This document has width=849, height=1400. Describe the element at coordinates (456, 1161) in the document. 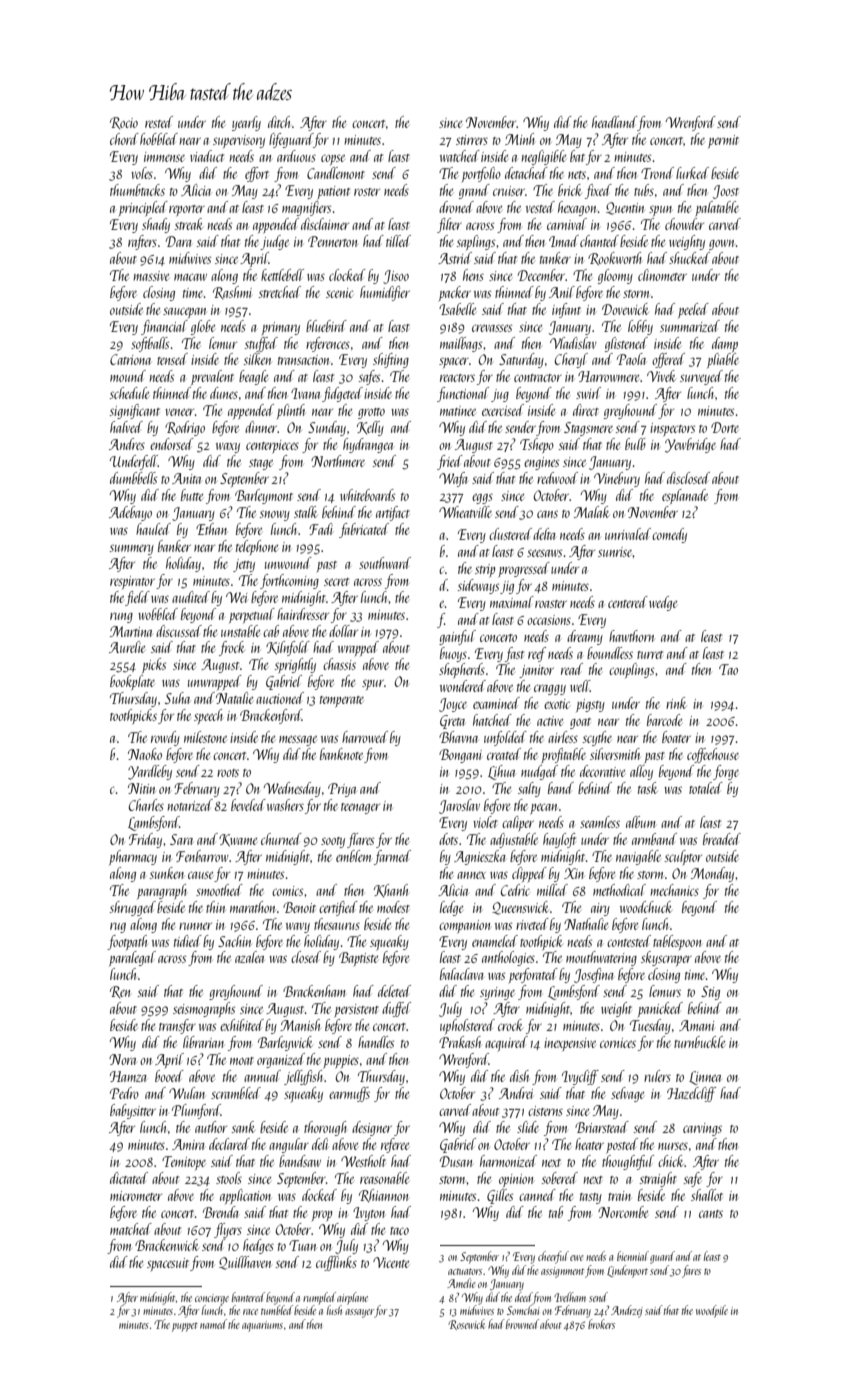

I see `Dusan` at that location.
